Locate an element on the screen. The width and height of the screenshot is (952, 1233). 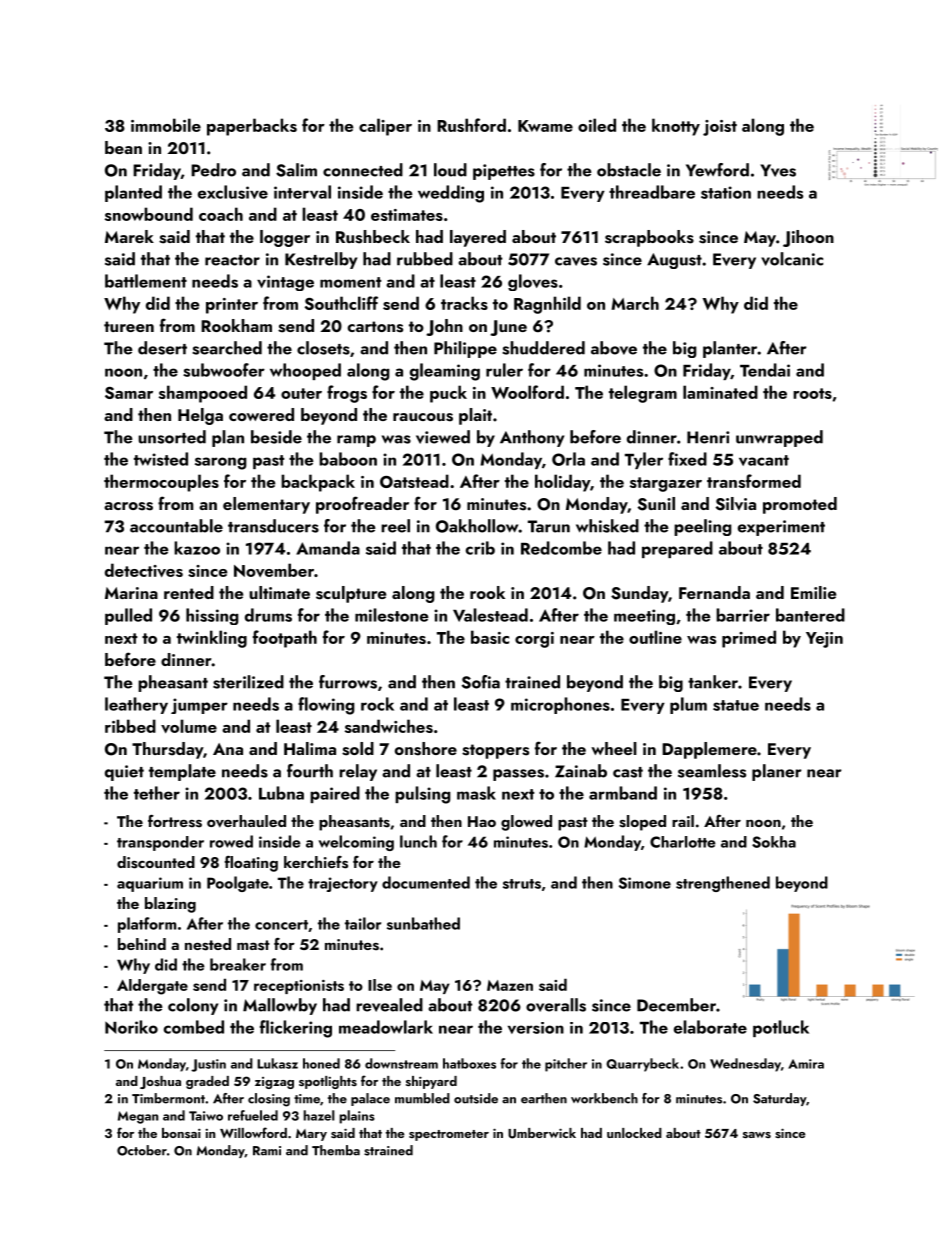
puck is located at coordinates (448, 394).
